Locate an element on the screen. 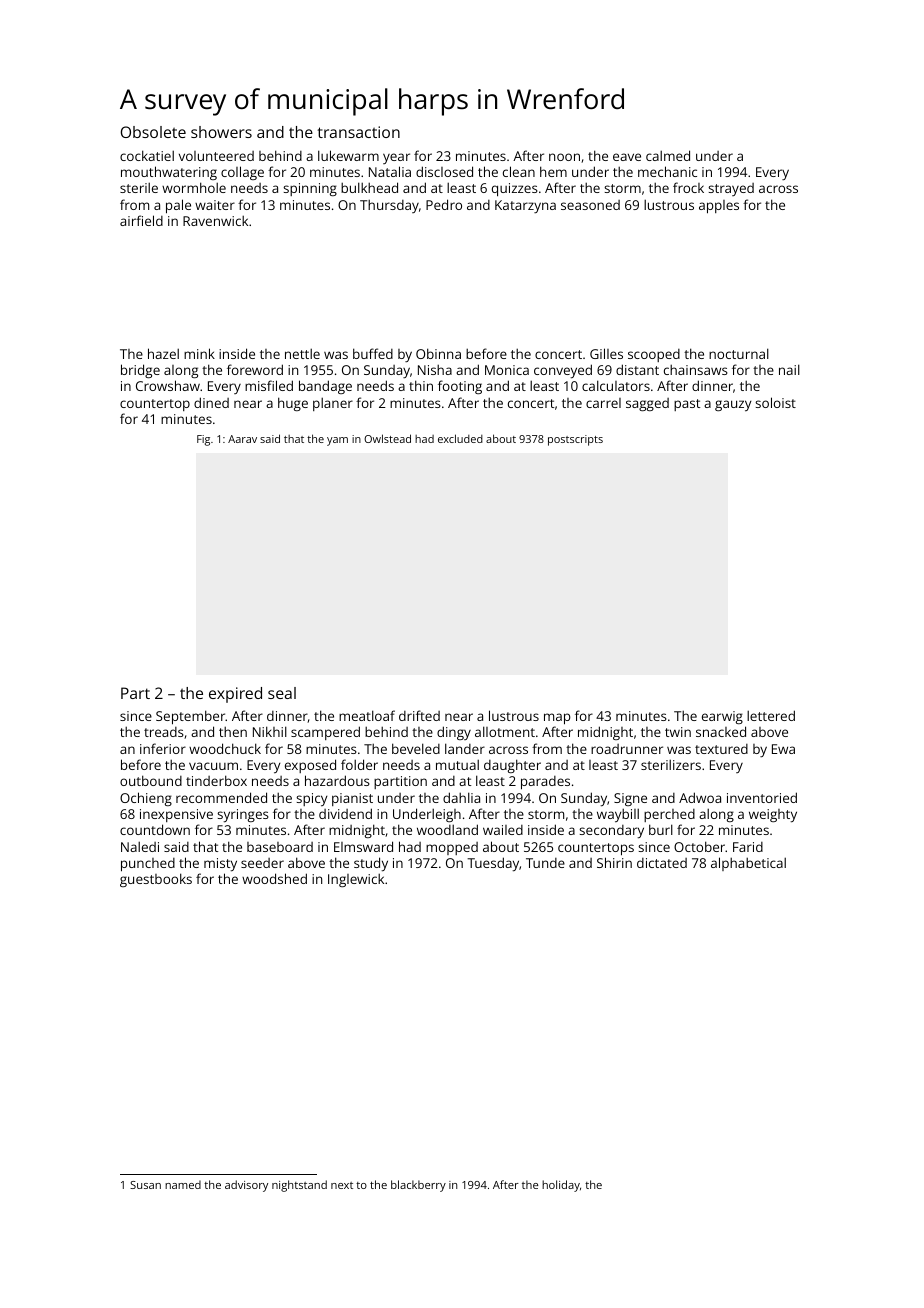 Image resolution: width=924 pixels, height=1308 pixels. dictated is located at coordinates (662, 863).
